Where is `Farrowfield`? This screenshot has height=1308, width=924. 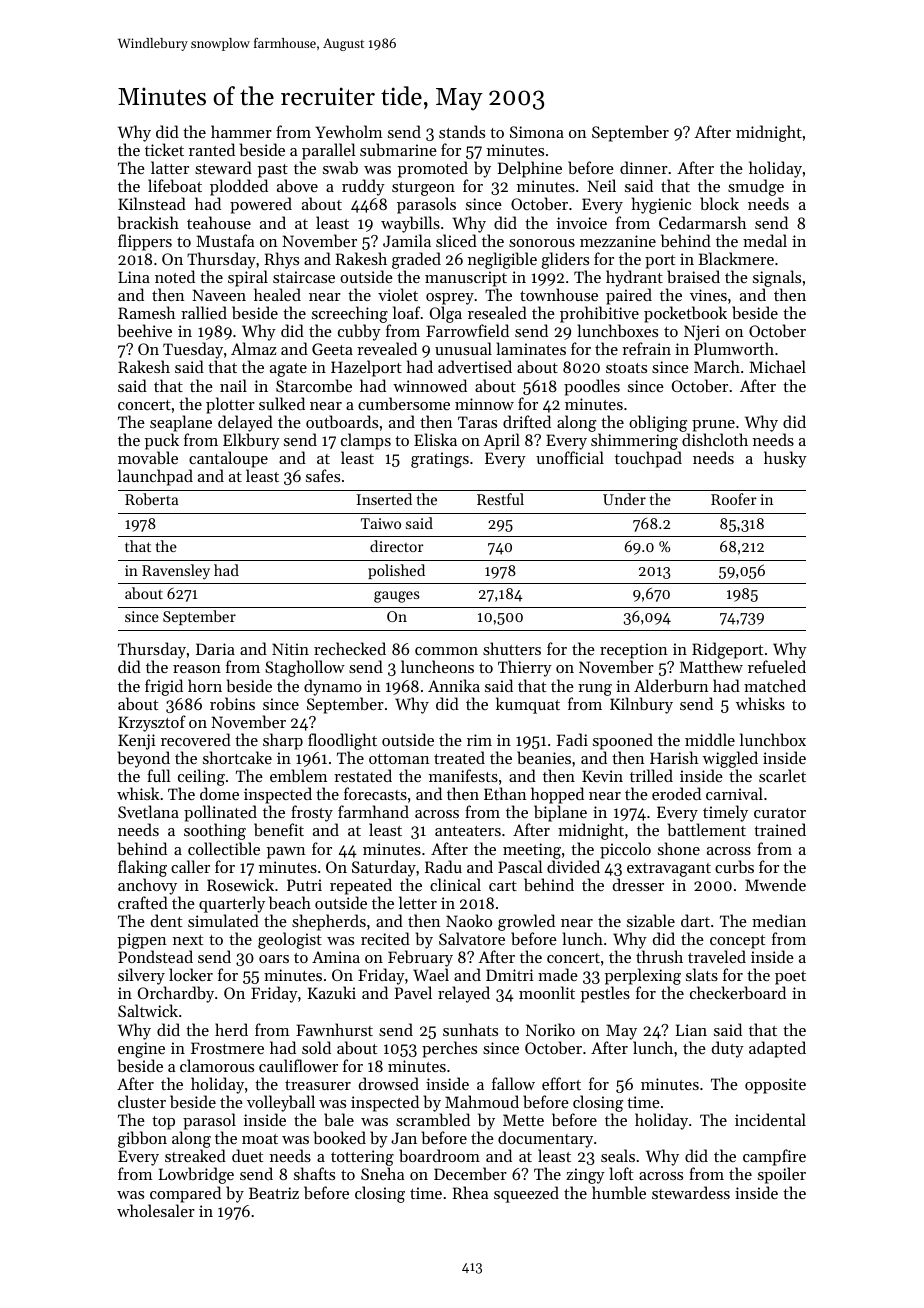 Farrowfield is located at coordinates (467, 330).
